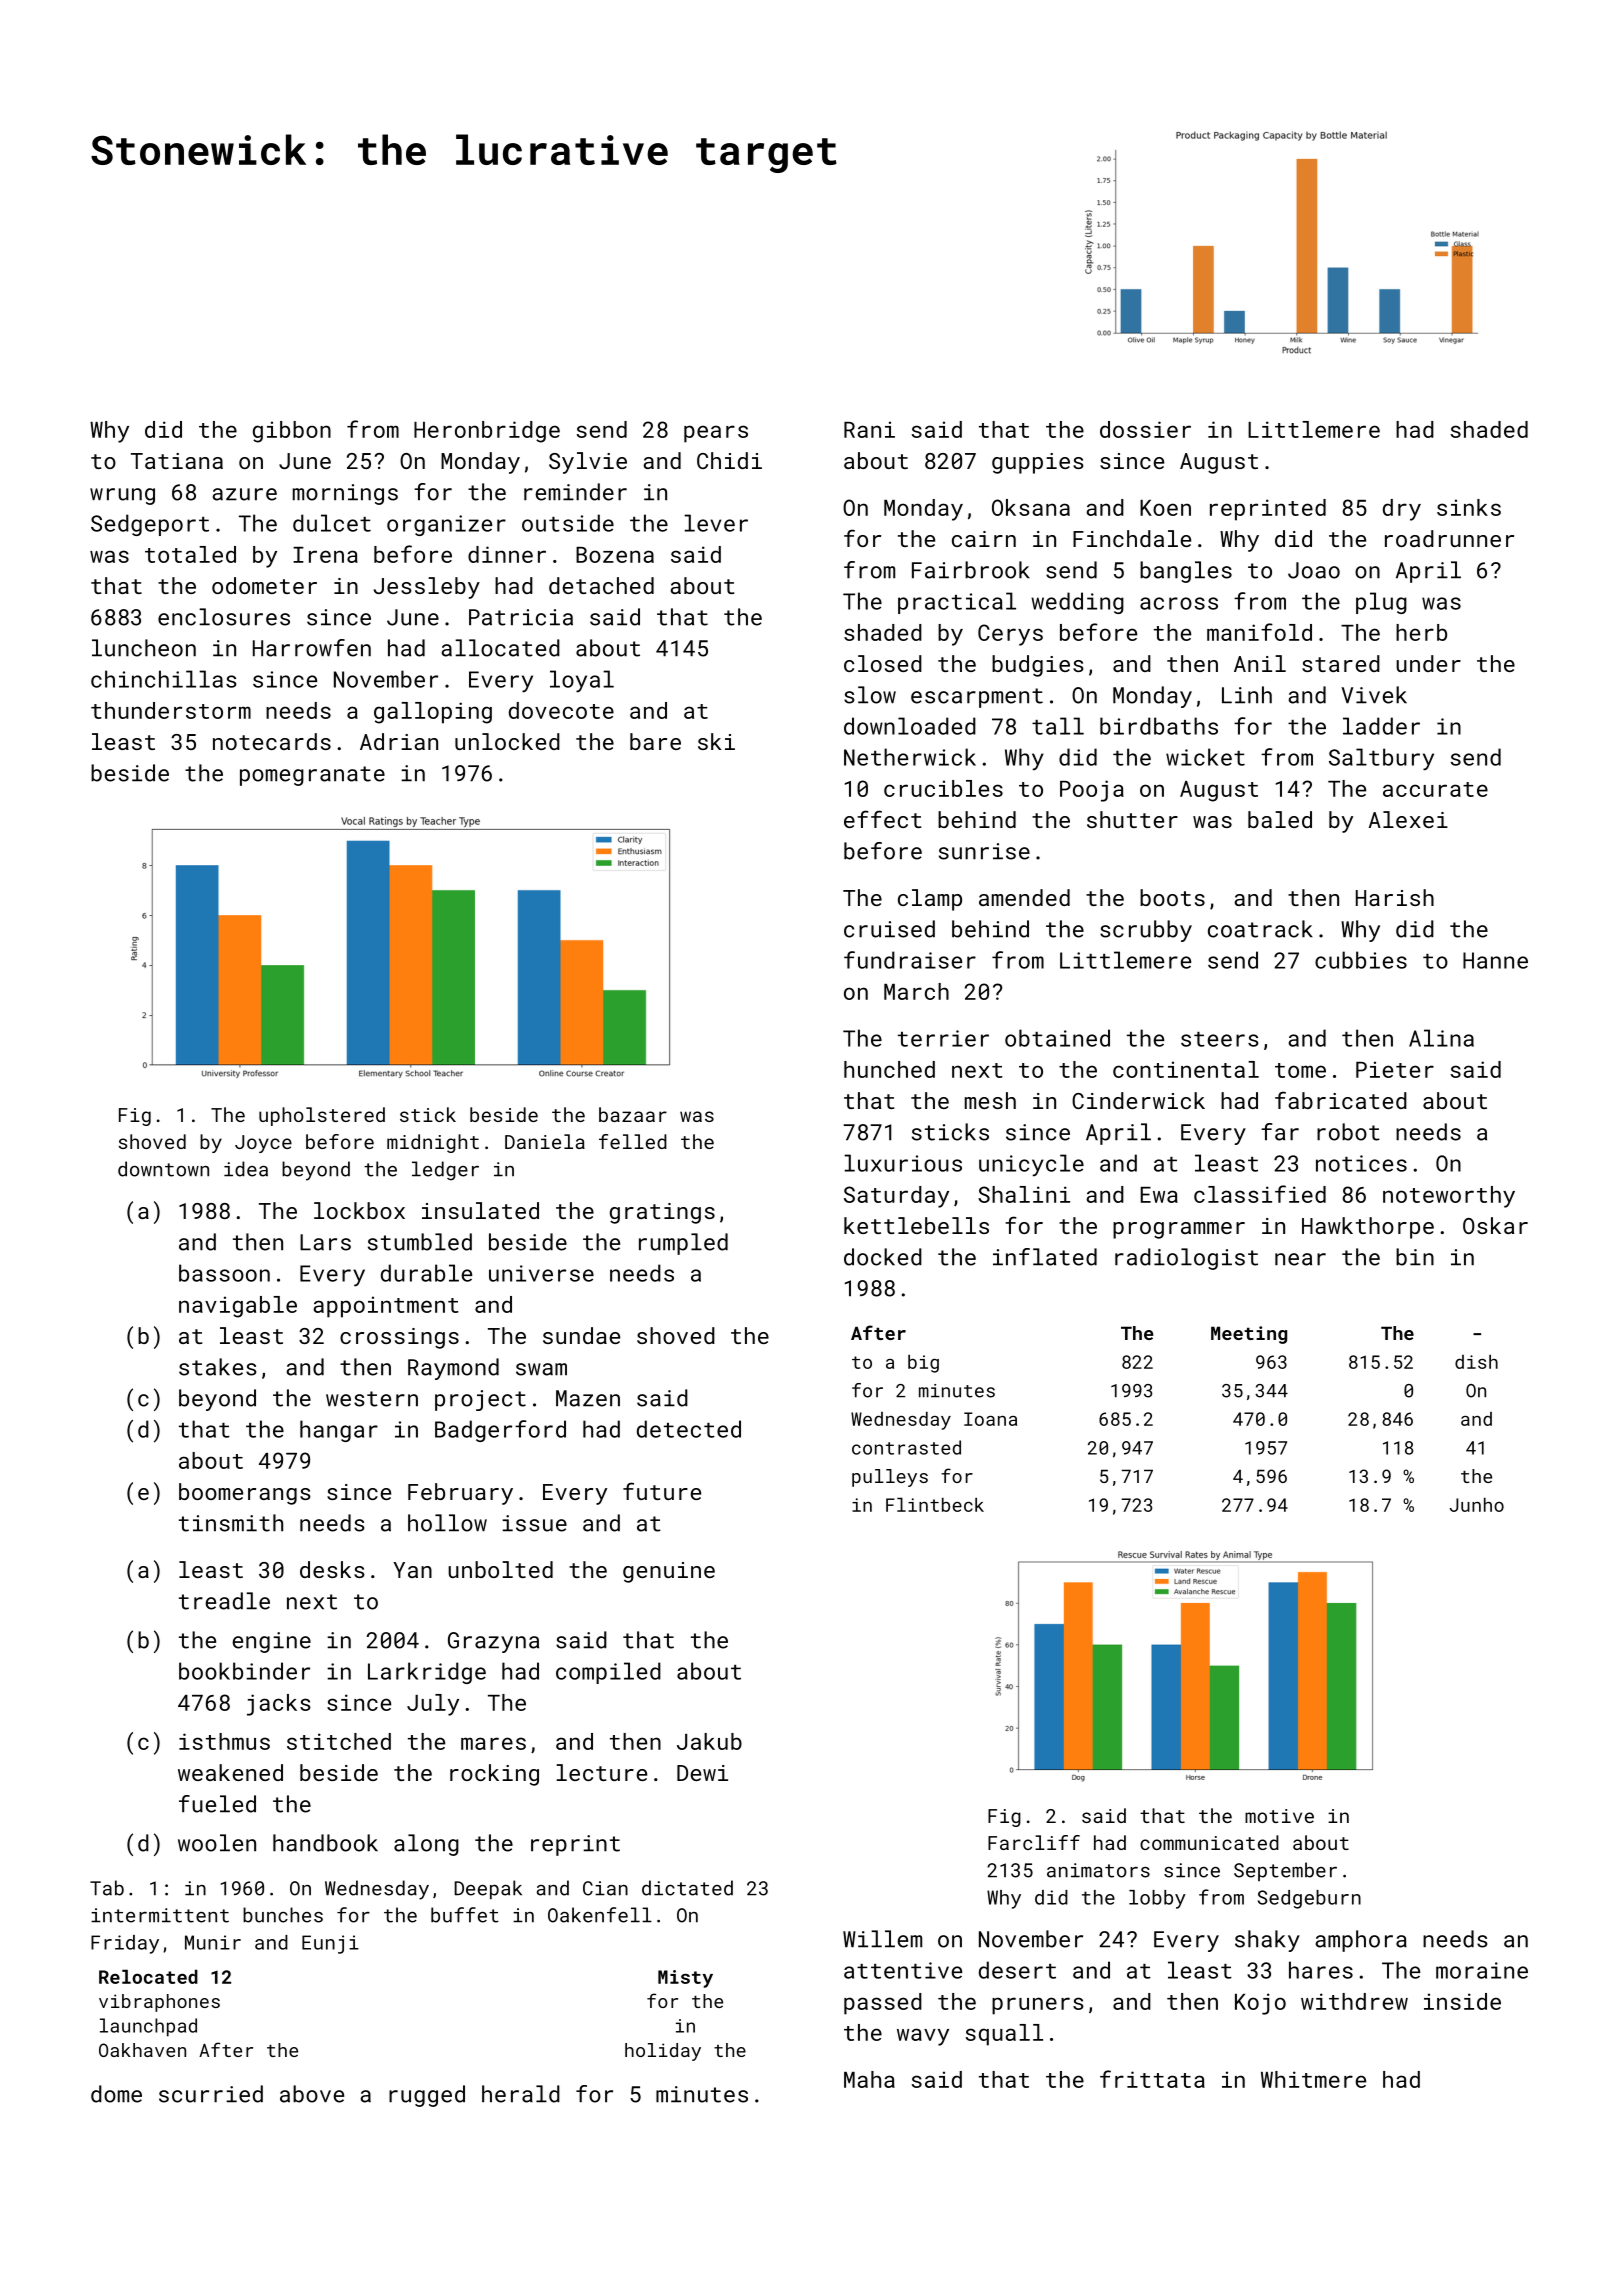  I want to click on holiday, so click(663, 2052).
